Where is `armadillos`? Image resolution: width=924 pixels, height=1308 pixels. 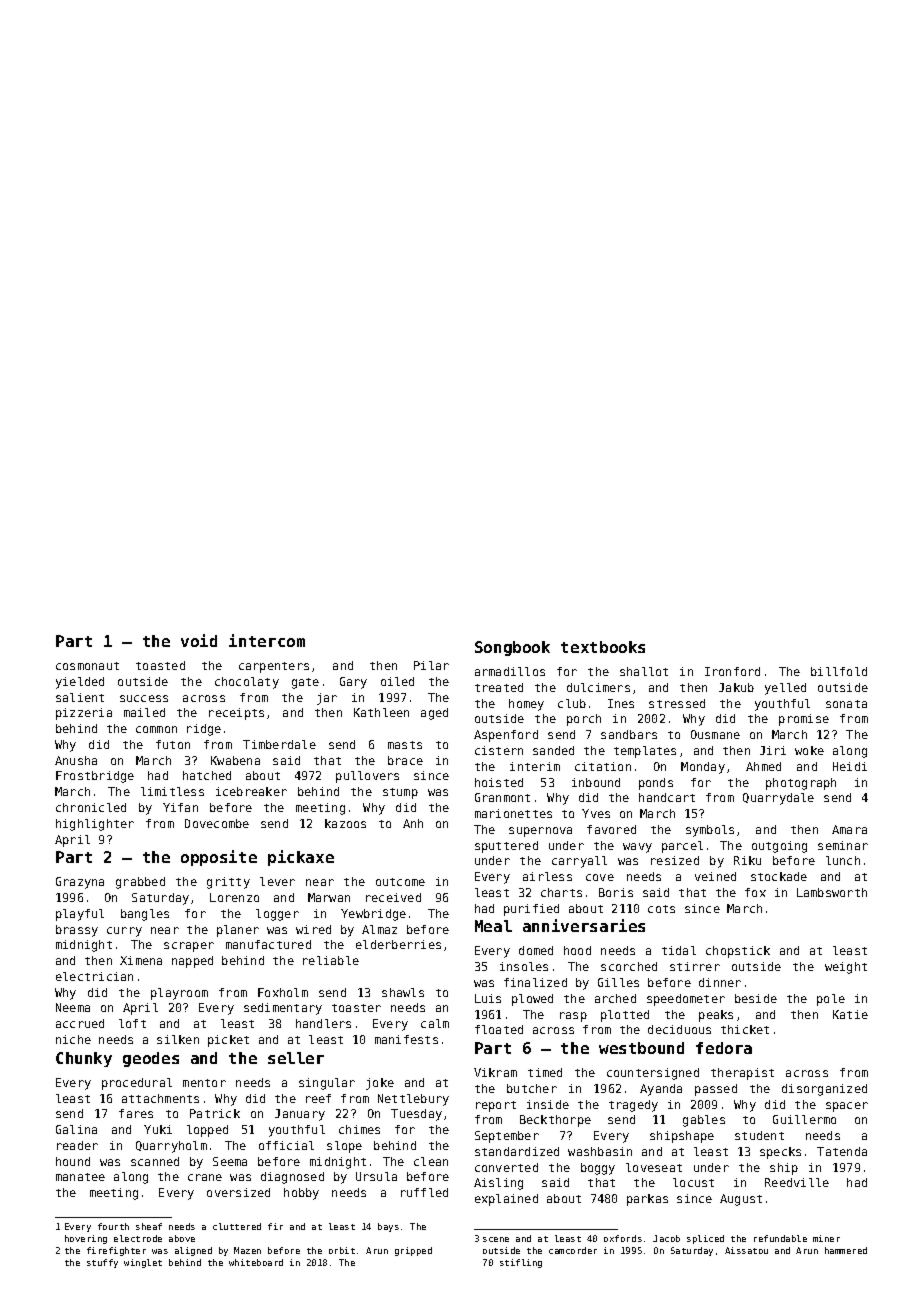
armadillos is located at coordinates (510, 671).
